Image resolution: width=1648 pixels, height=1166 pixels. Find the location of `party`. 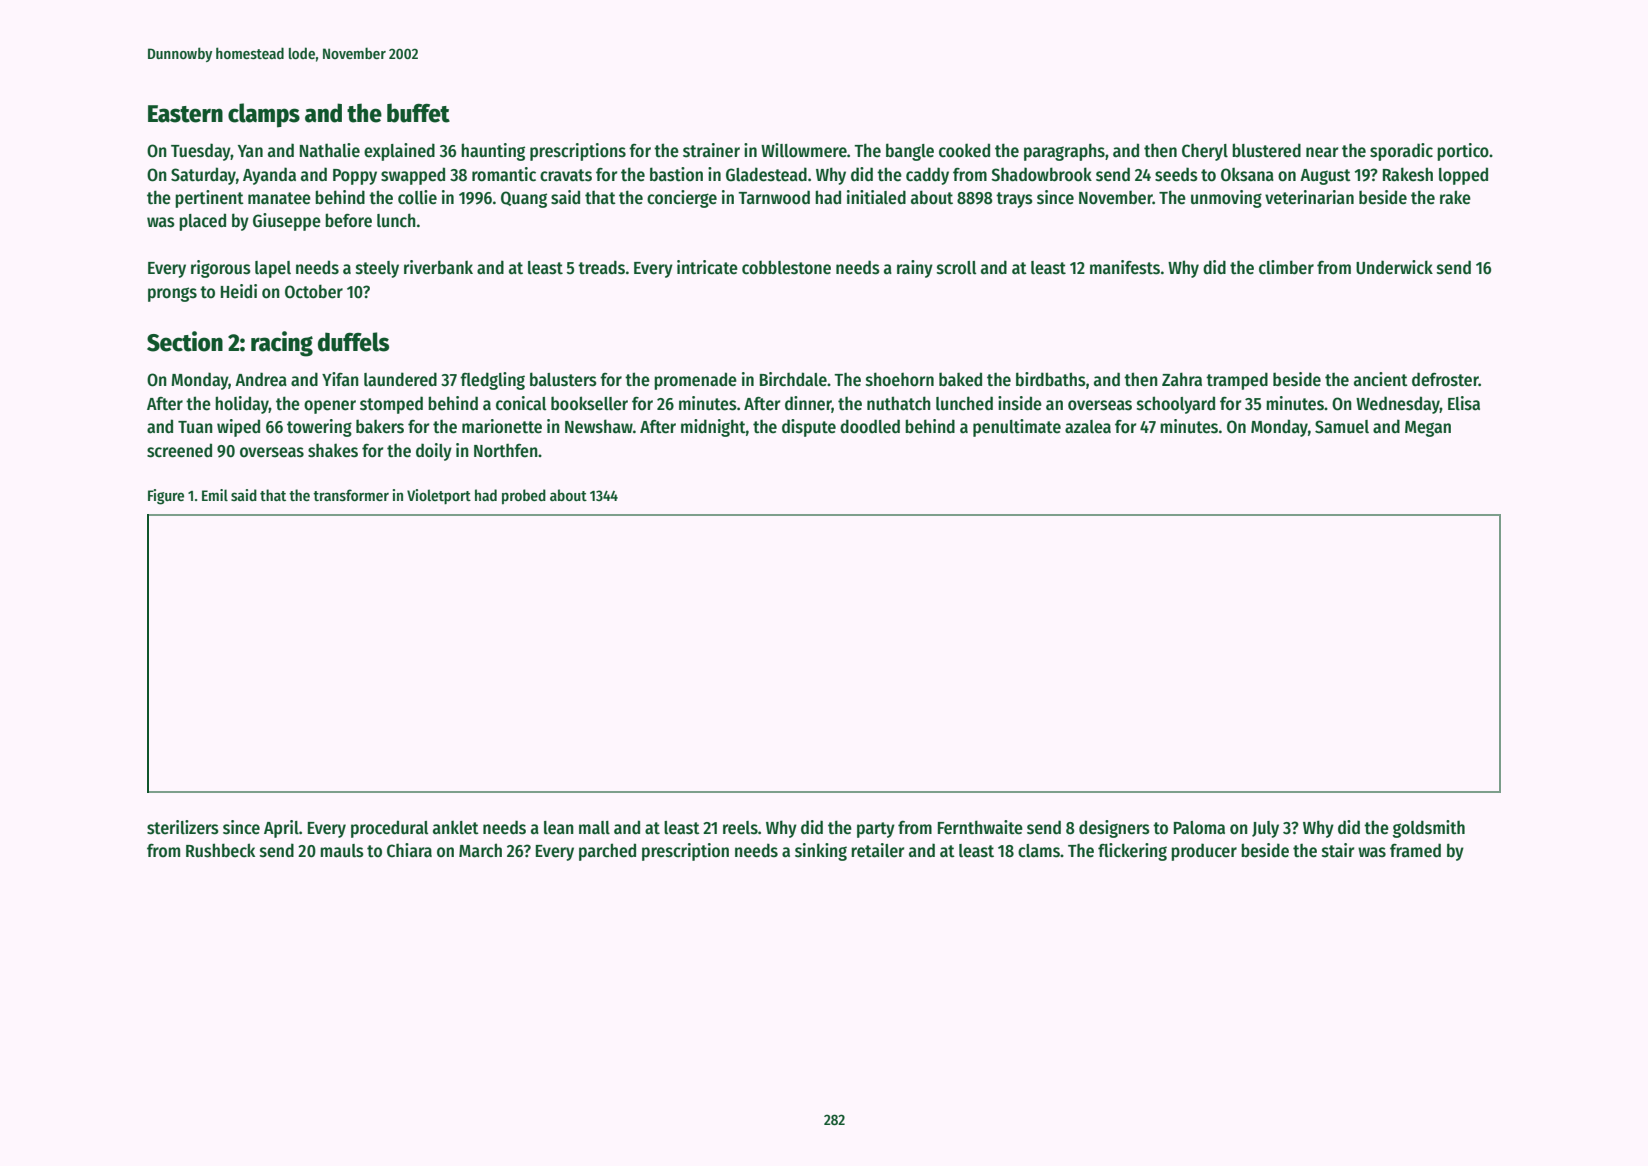

party is located at coordinates (876, 830).
